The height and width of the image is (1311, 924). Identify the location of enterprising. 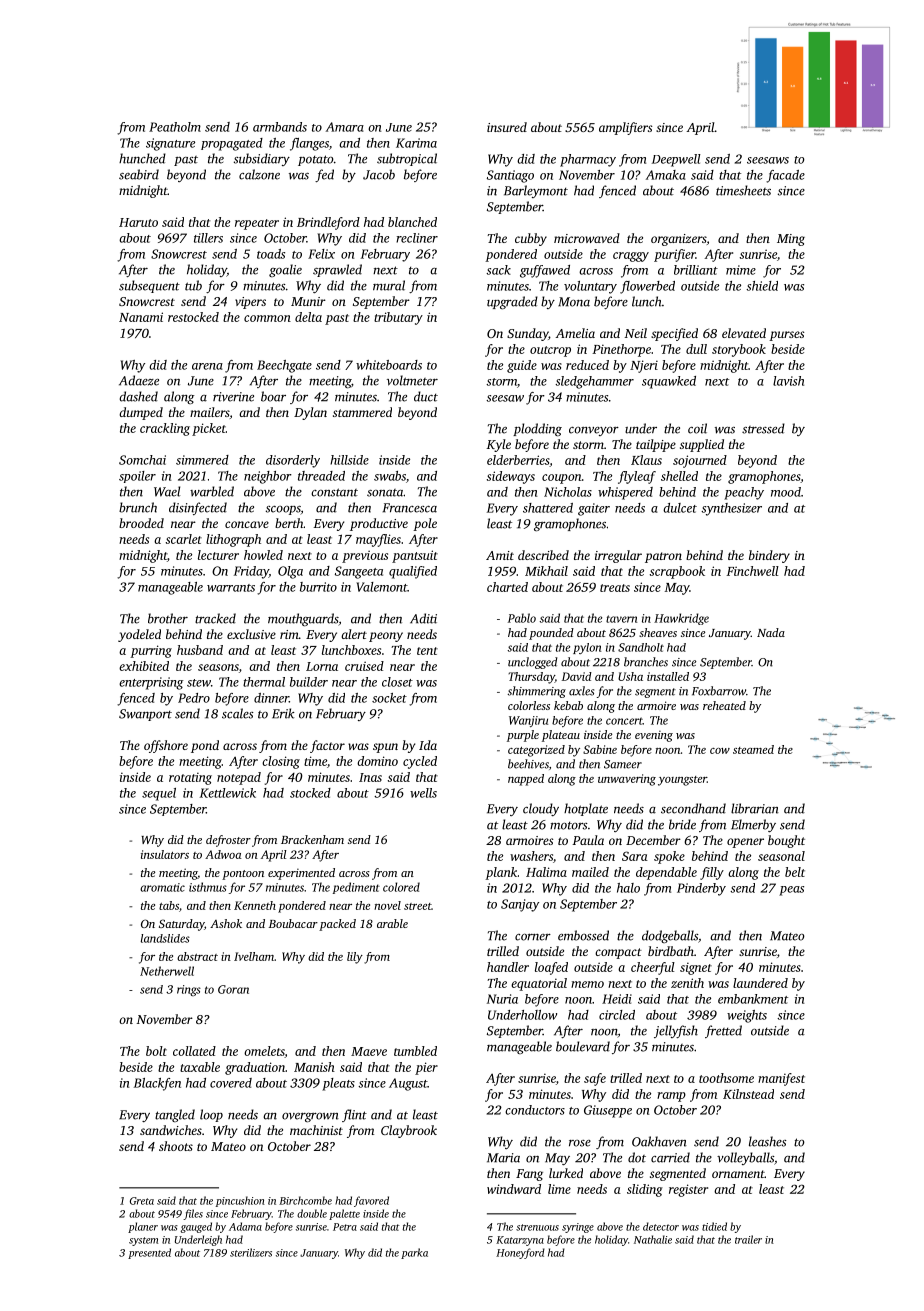
(151, 683).
